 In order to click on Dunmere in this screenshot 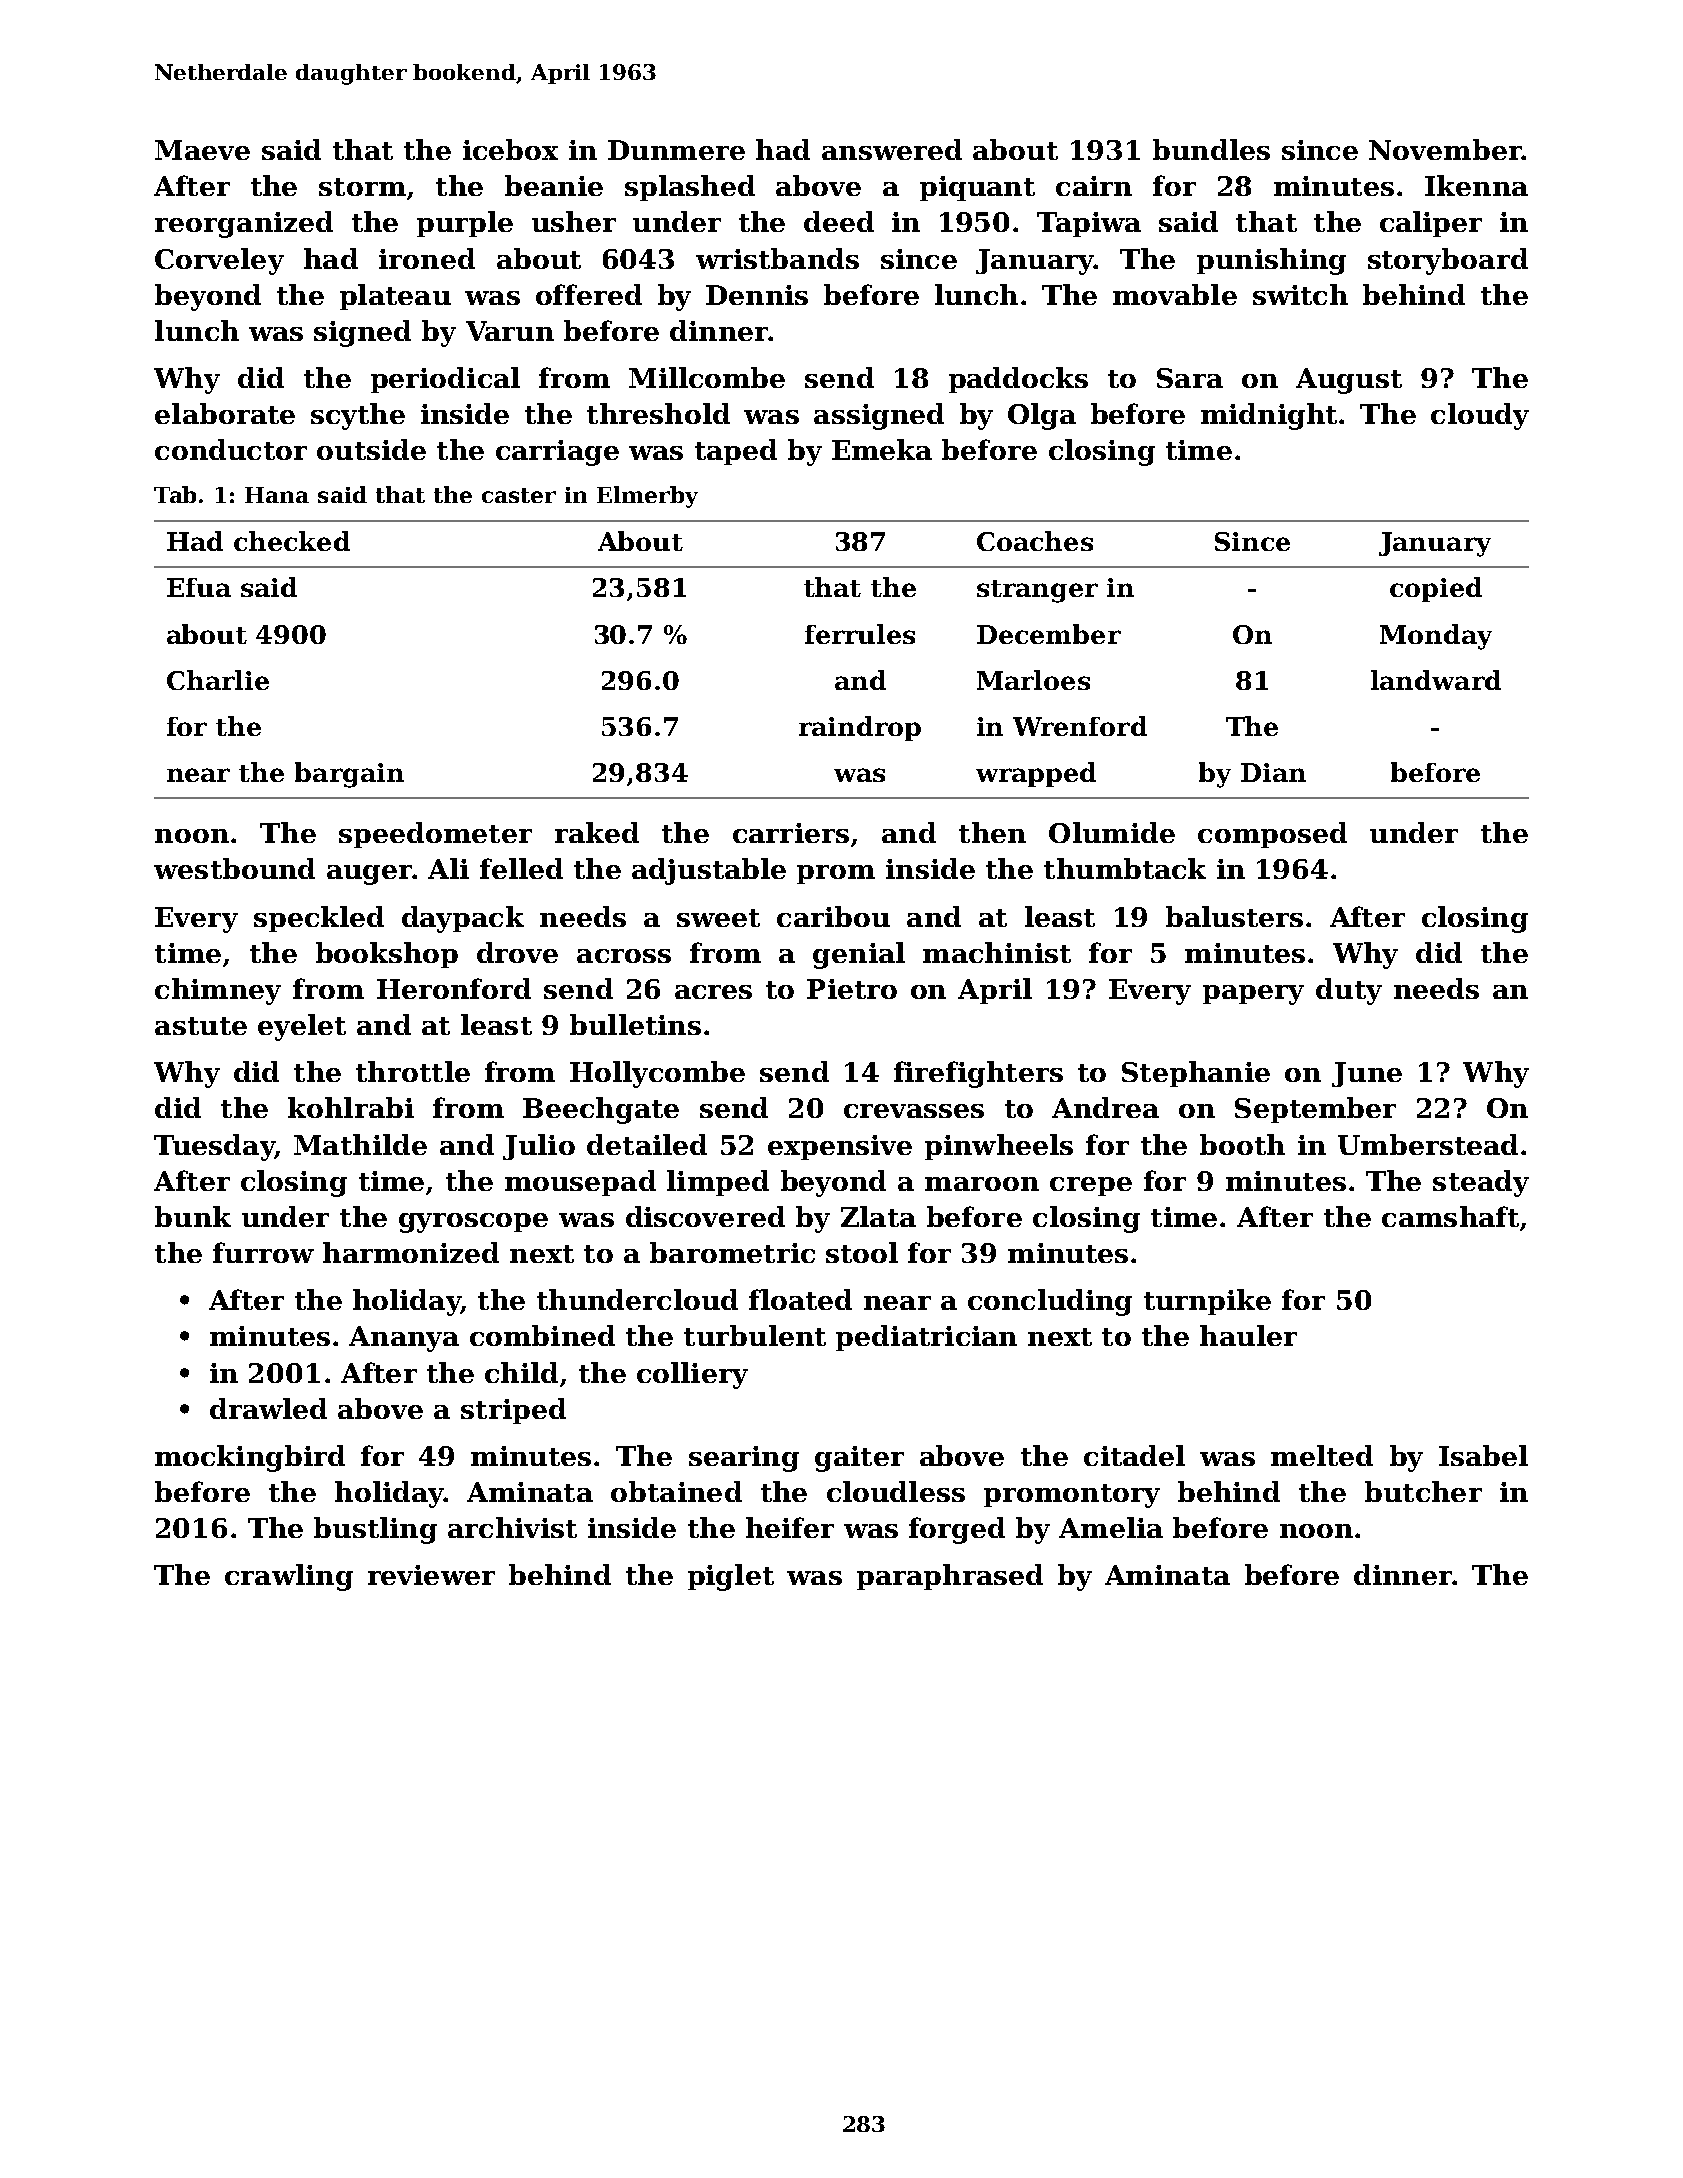, I will do `click(676, 150)`.
